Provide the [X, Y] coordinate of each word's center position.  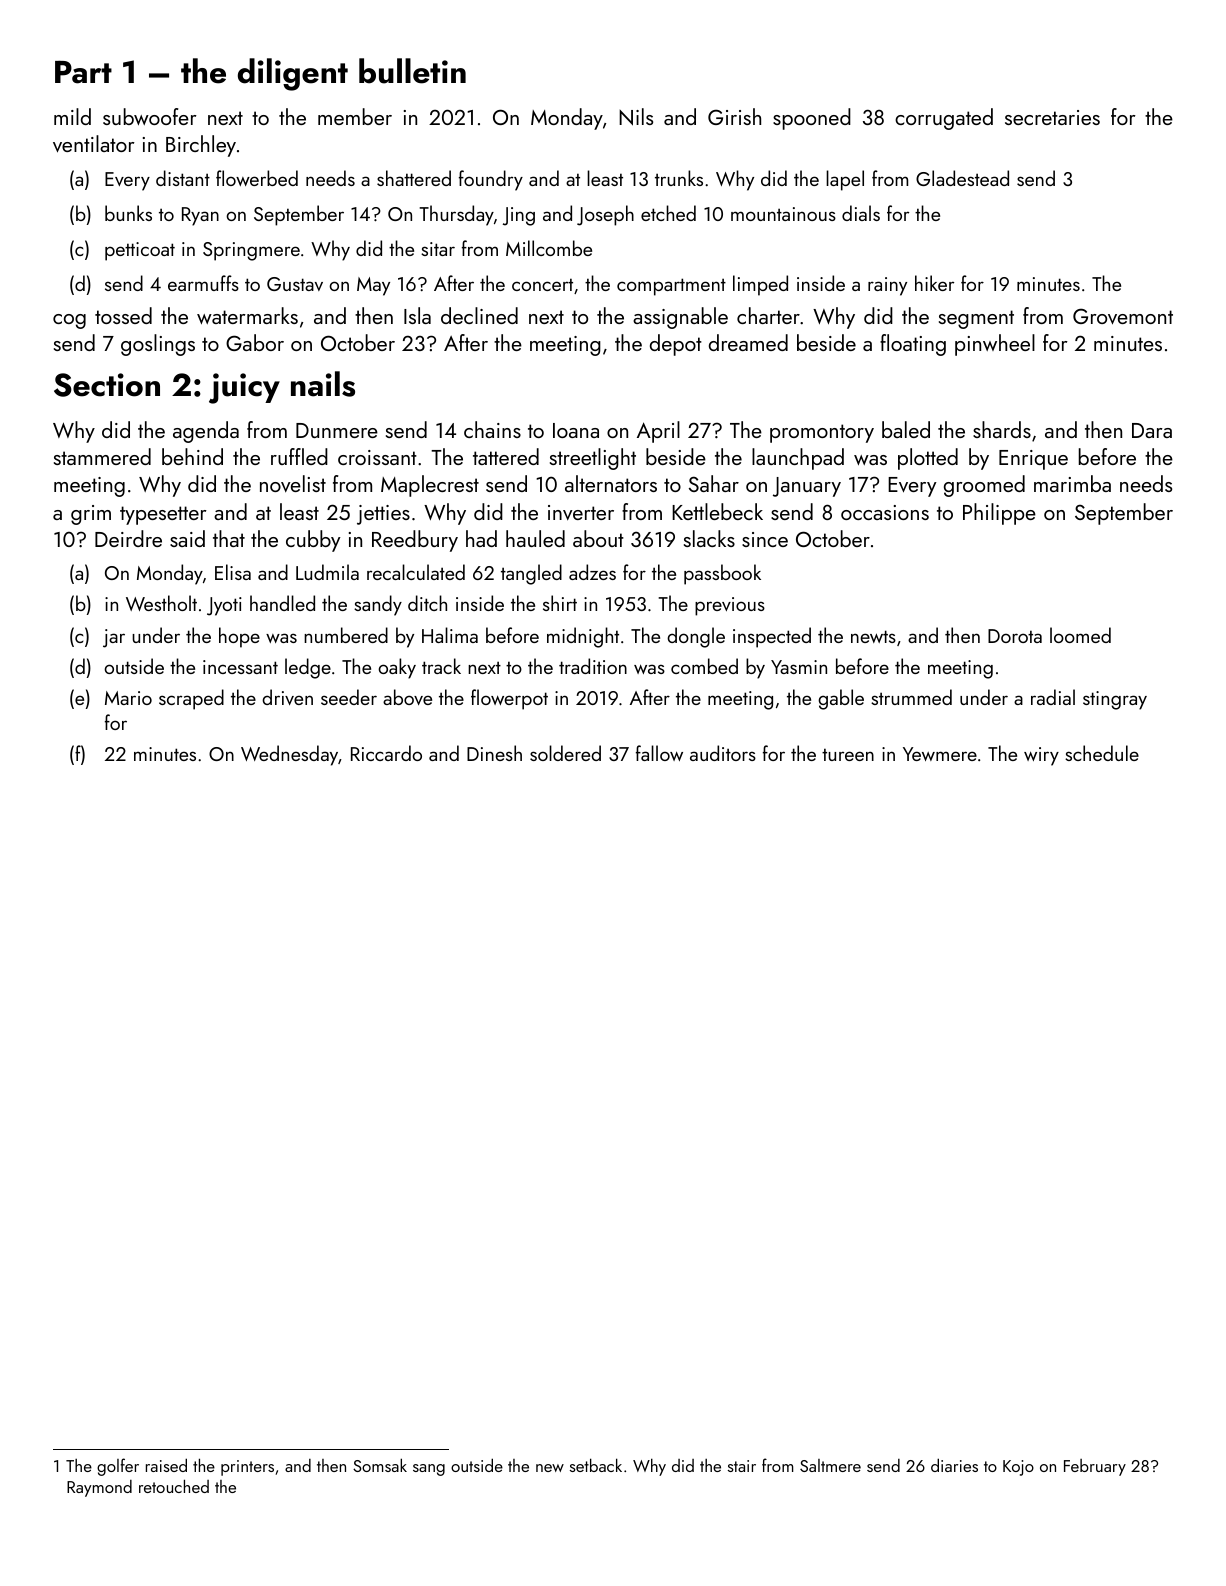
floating [913, 345]
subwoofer [150, 116]
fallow [659, 753]
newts [873, 636]
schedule [1102, 753]
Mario [128, 698]
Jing [519, 216]
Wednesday [289, 755]
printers [247, 1468]
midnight [583, 637]
